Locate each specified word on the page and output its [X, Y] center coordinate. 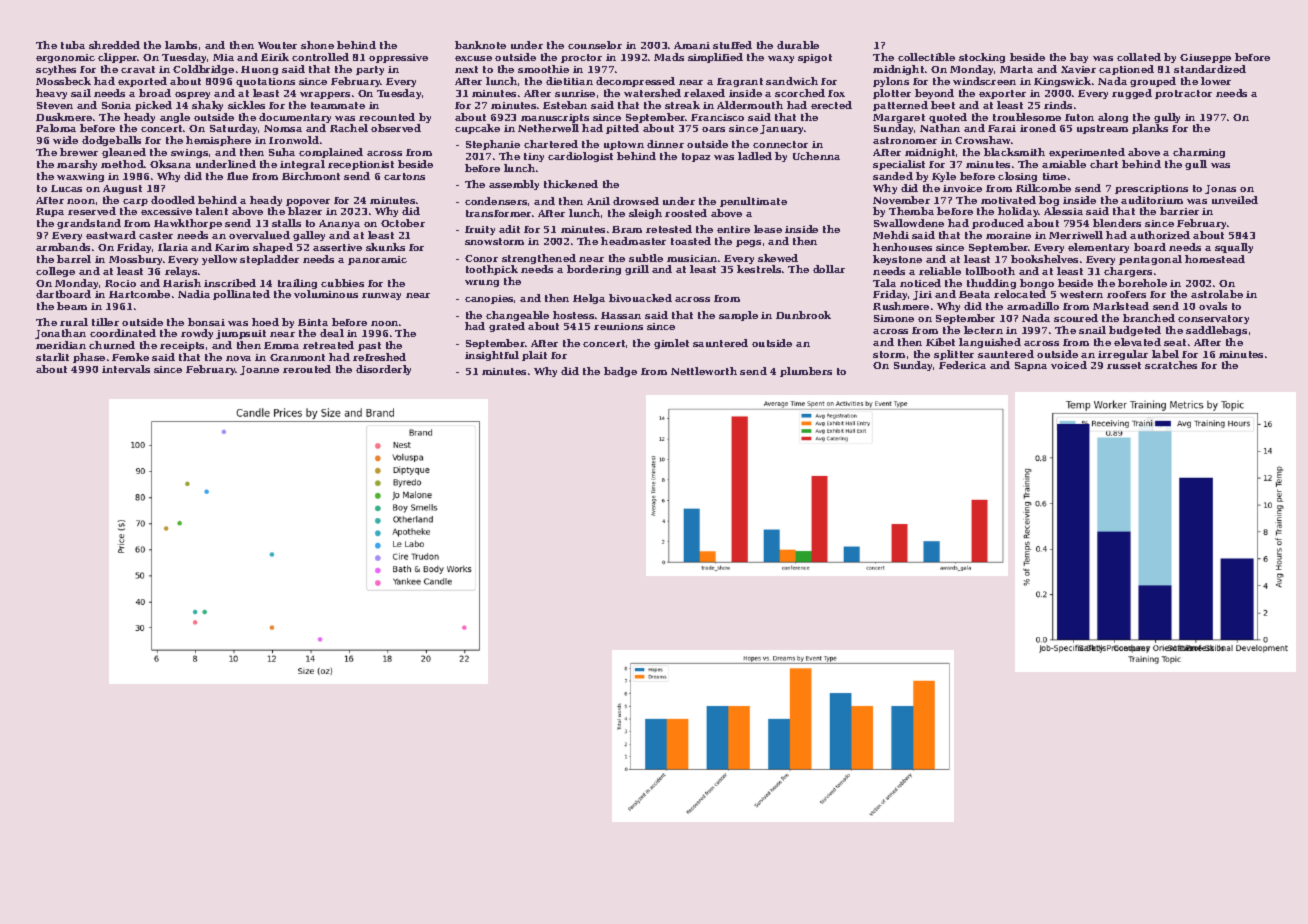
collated [1139, 57]
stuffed [732, 45]
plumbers [806, 372]
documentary [295, 118]
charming [1199, 153]
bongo [1037, 284]
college [55, 272]
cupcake [477, 129]
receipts [182, 346]
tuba [73, 45]
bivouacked [640, 298]
